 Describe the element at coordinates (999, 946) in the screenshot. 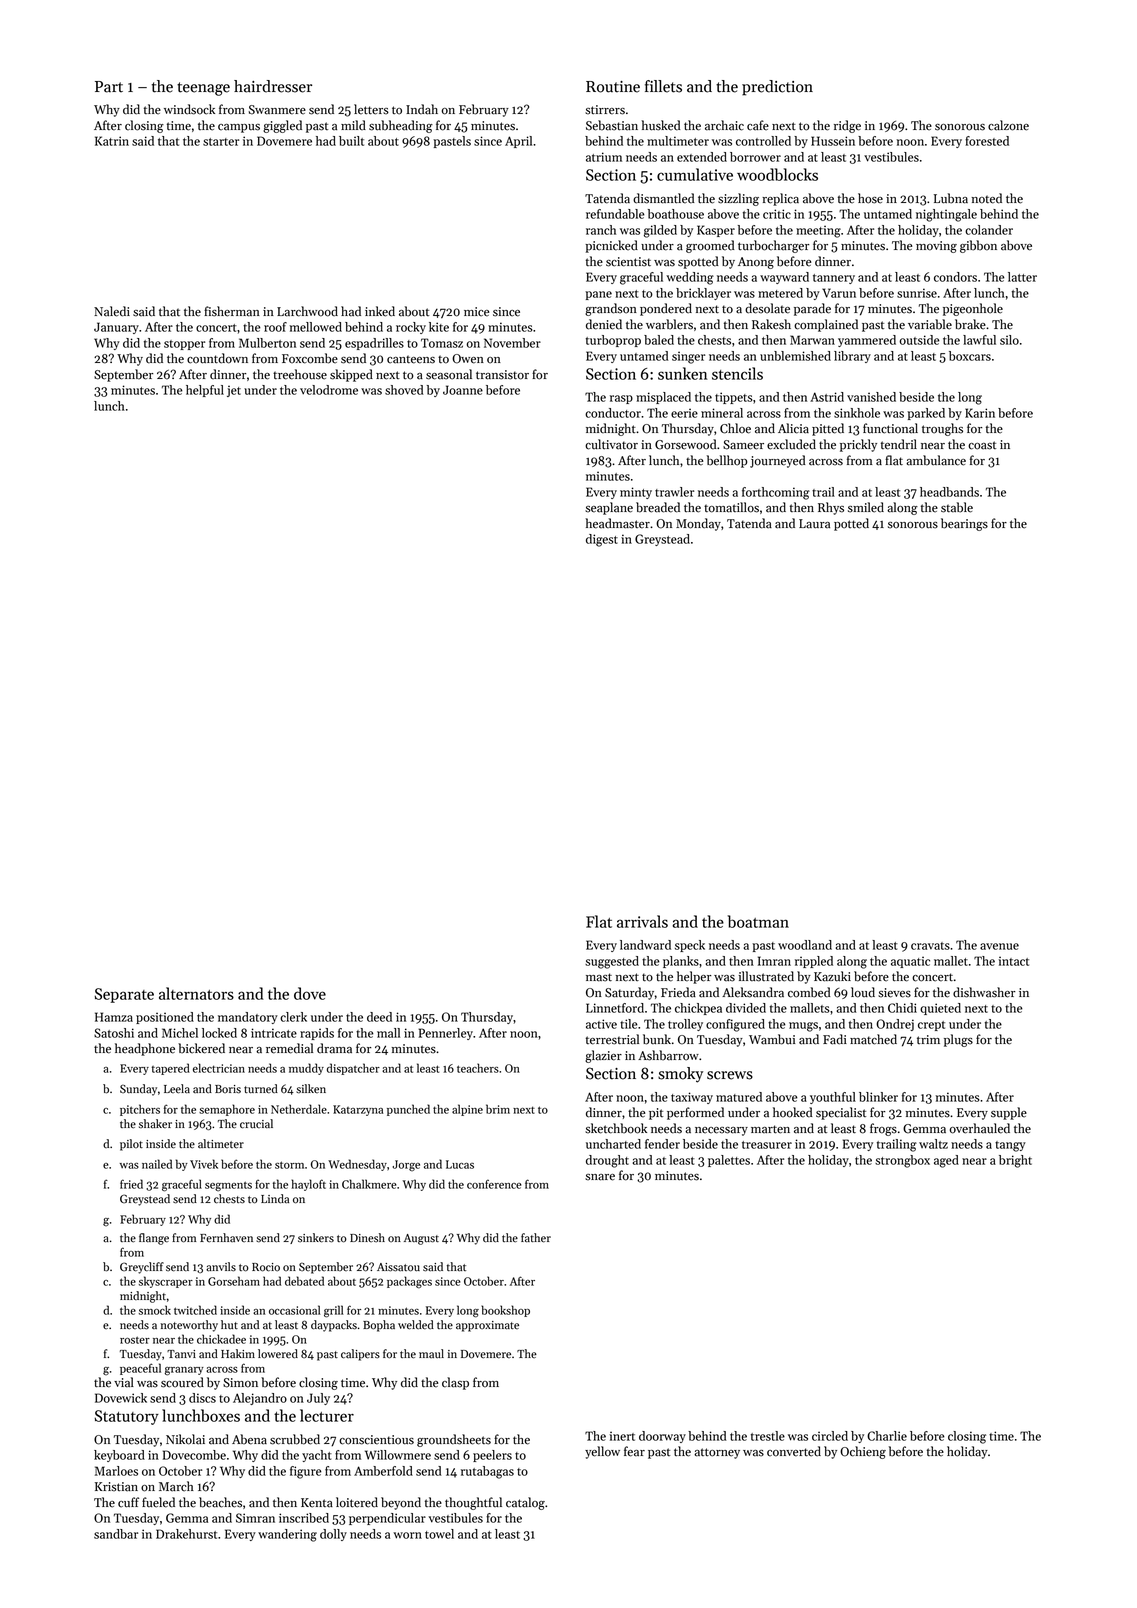

I see `avenue` at that location.
